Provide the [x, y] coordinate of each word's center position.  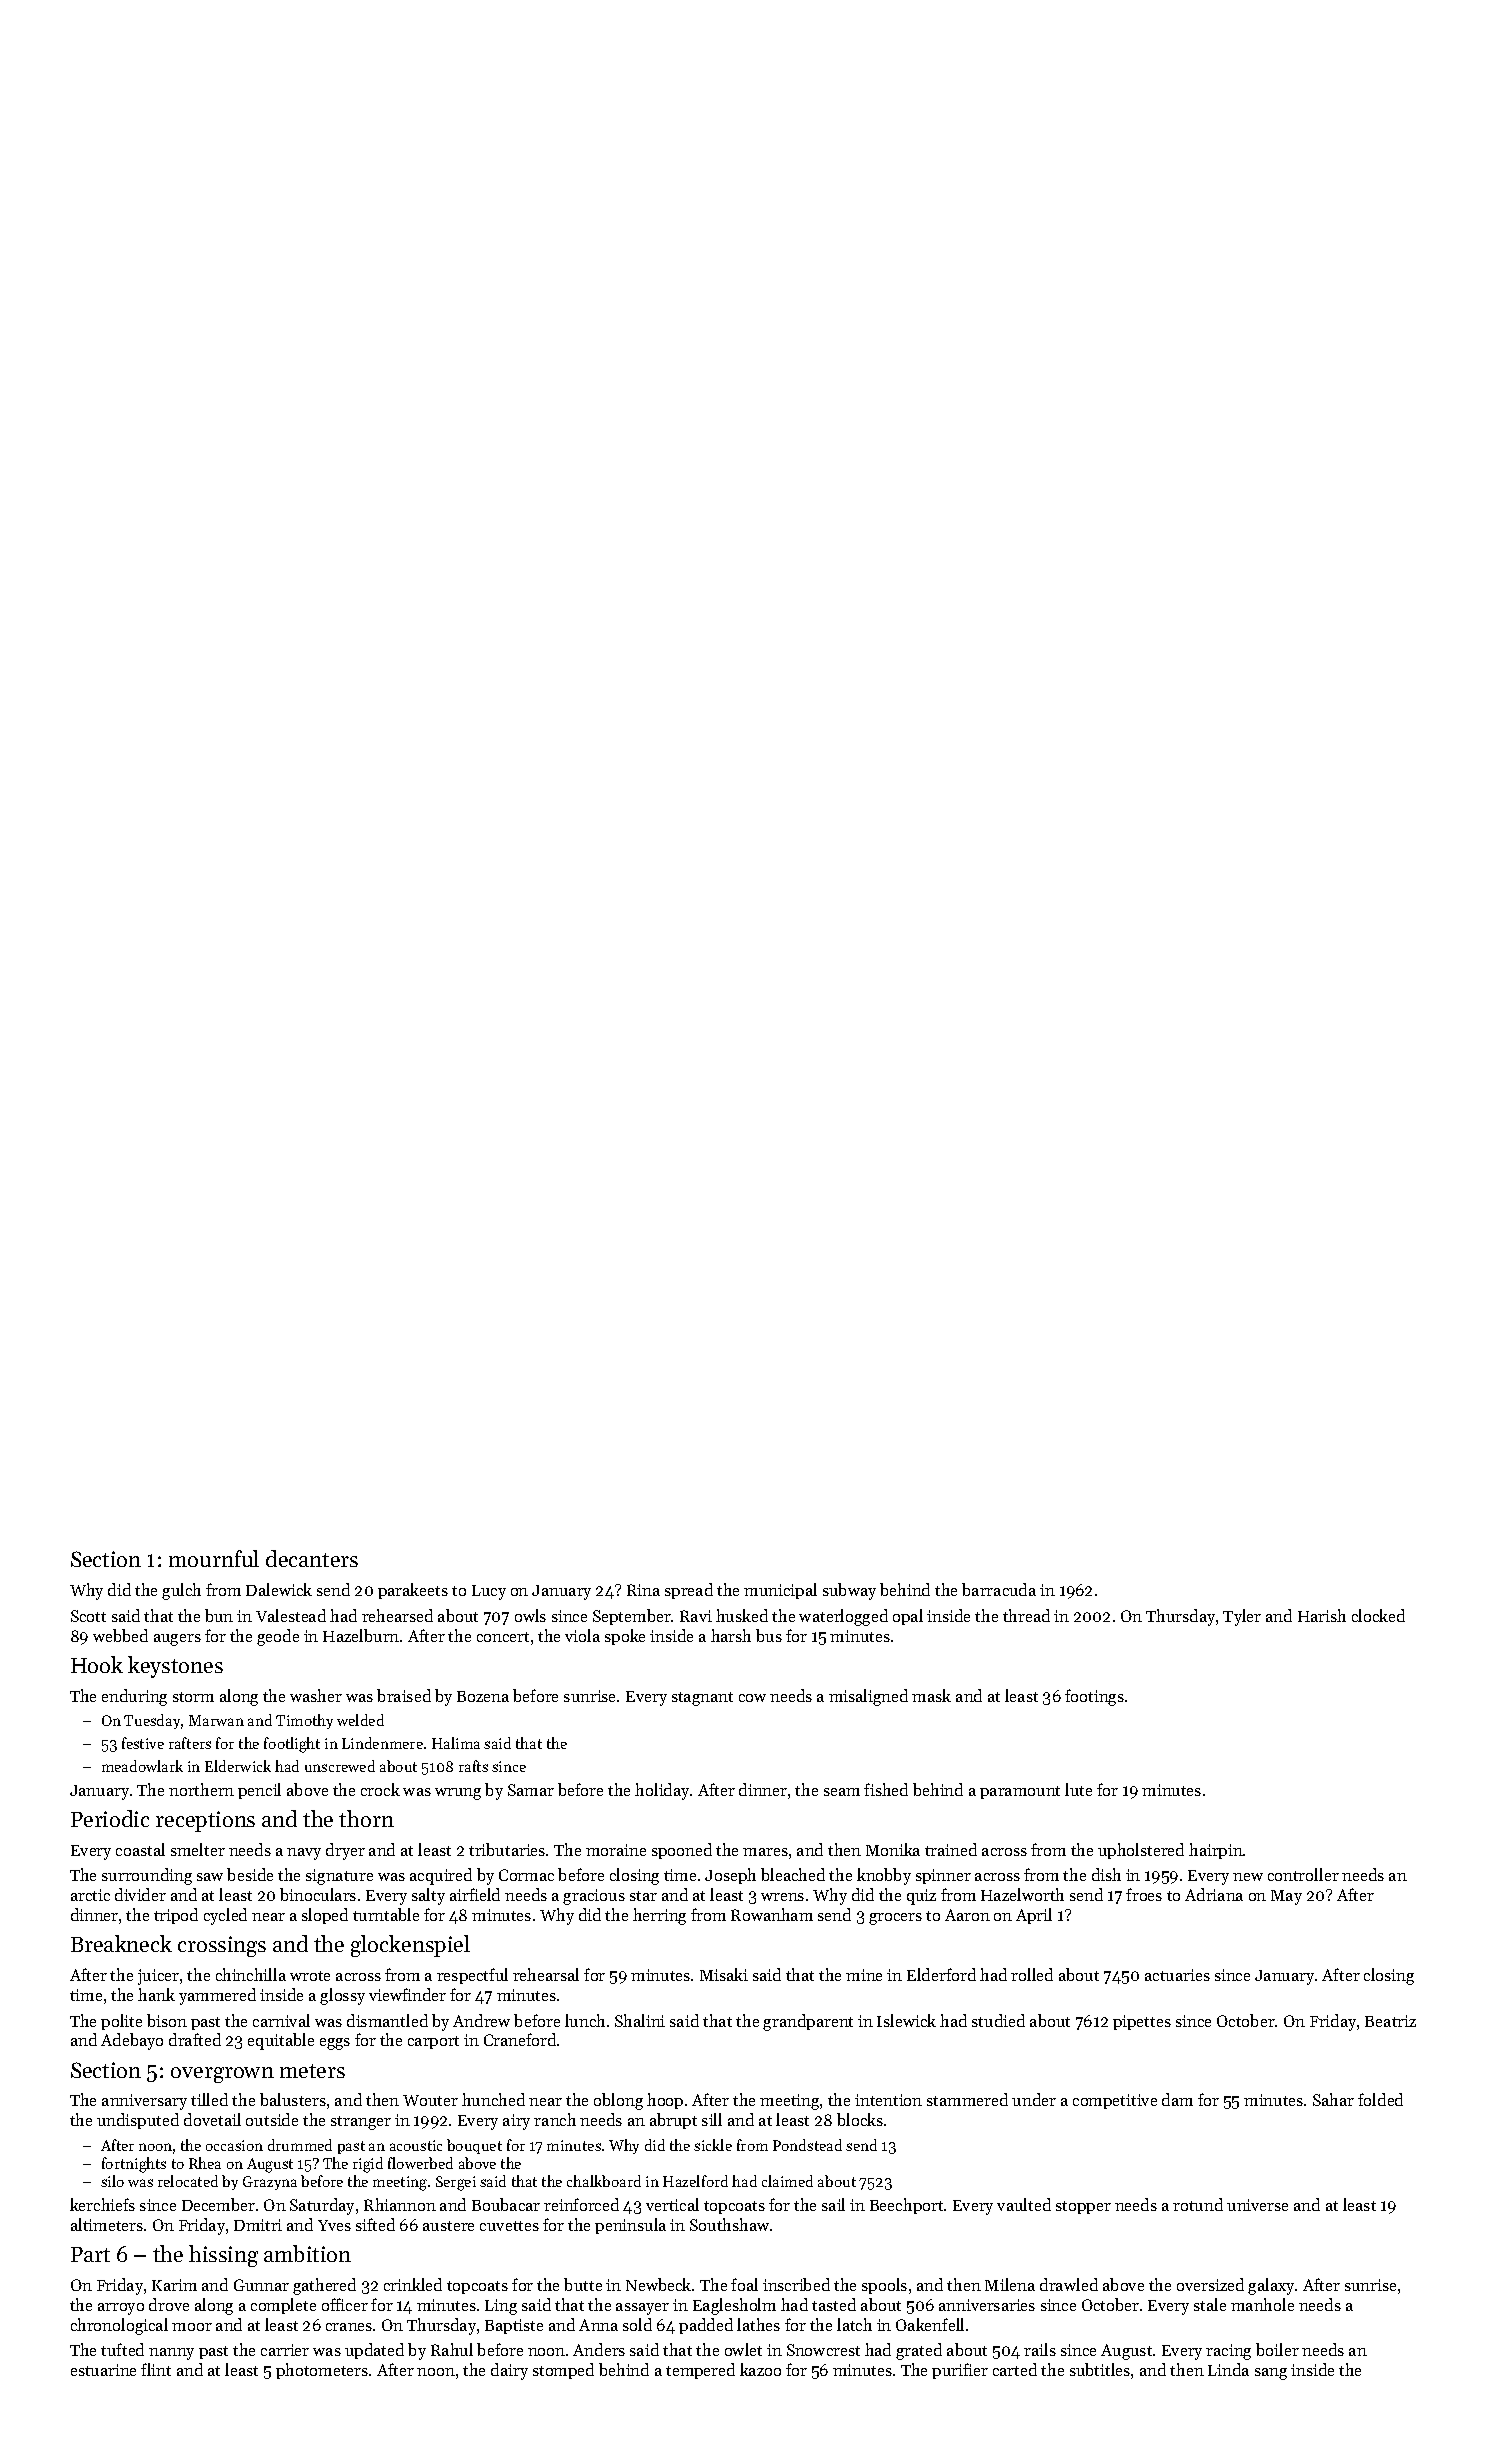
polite [121, 2022]
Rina [643, 1590]
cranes [349, 2327]
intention [888, 2100]
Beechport [906, 2206]
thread [1026, 1615]
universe [1257, 2205]
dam [1177, 2099]
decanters [312, 1558]
